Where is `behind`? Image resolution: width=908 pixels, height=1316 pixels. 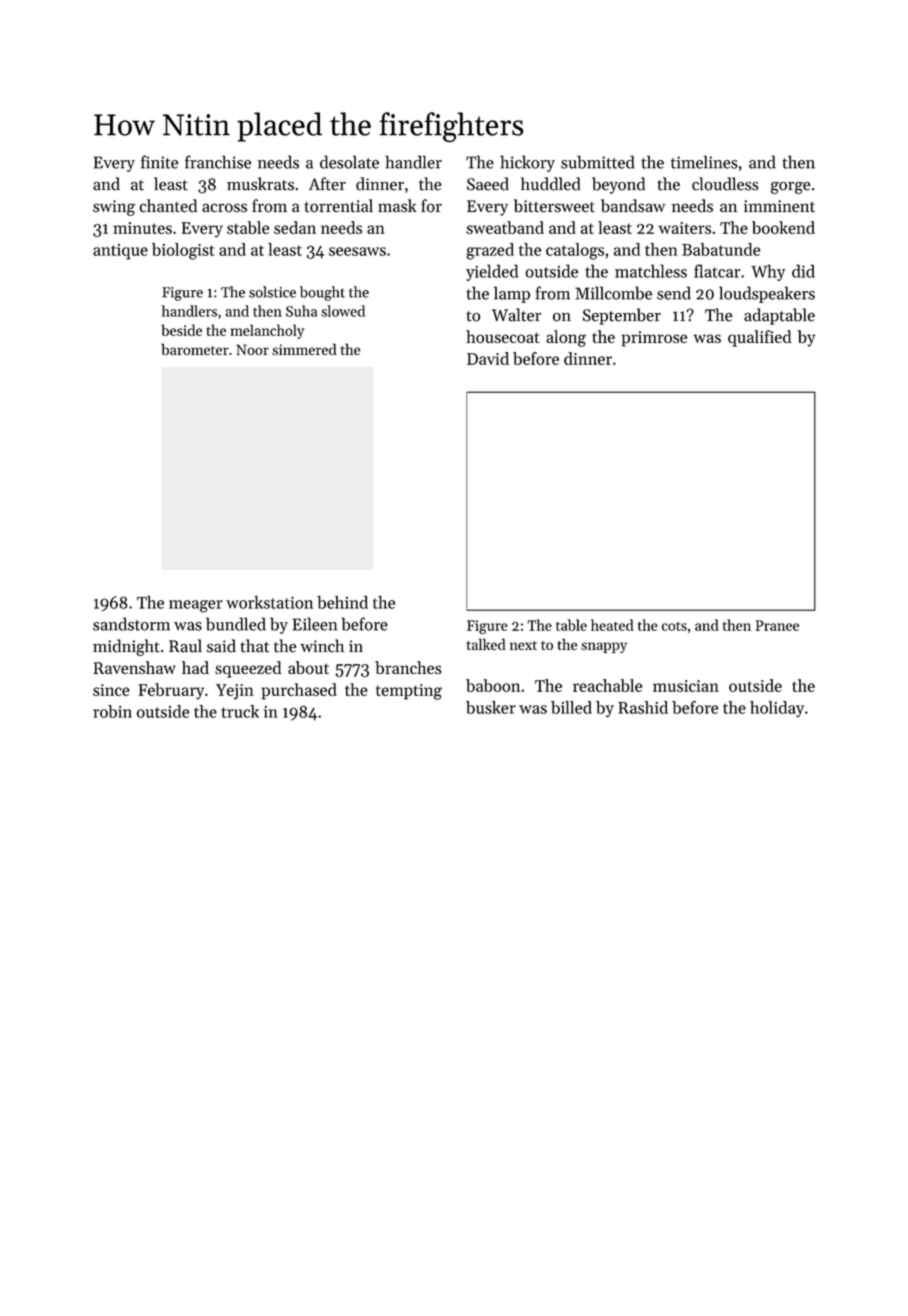
behind is located at coordinates (342, 602).
